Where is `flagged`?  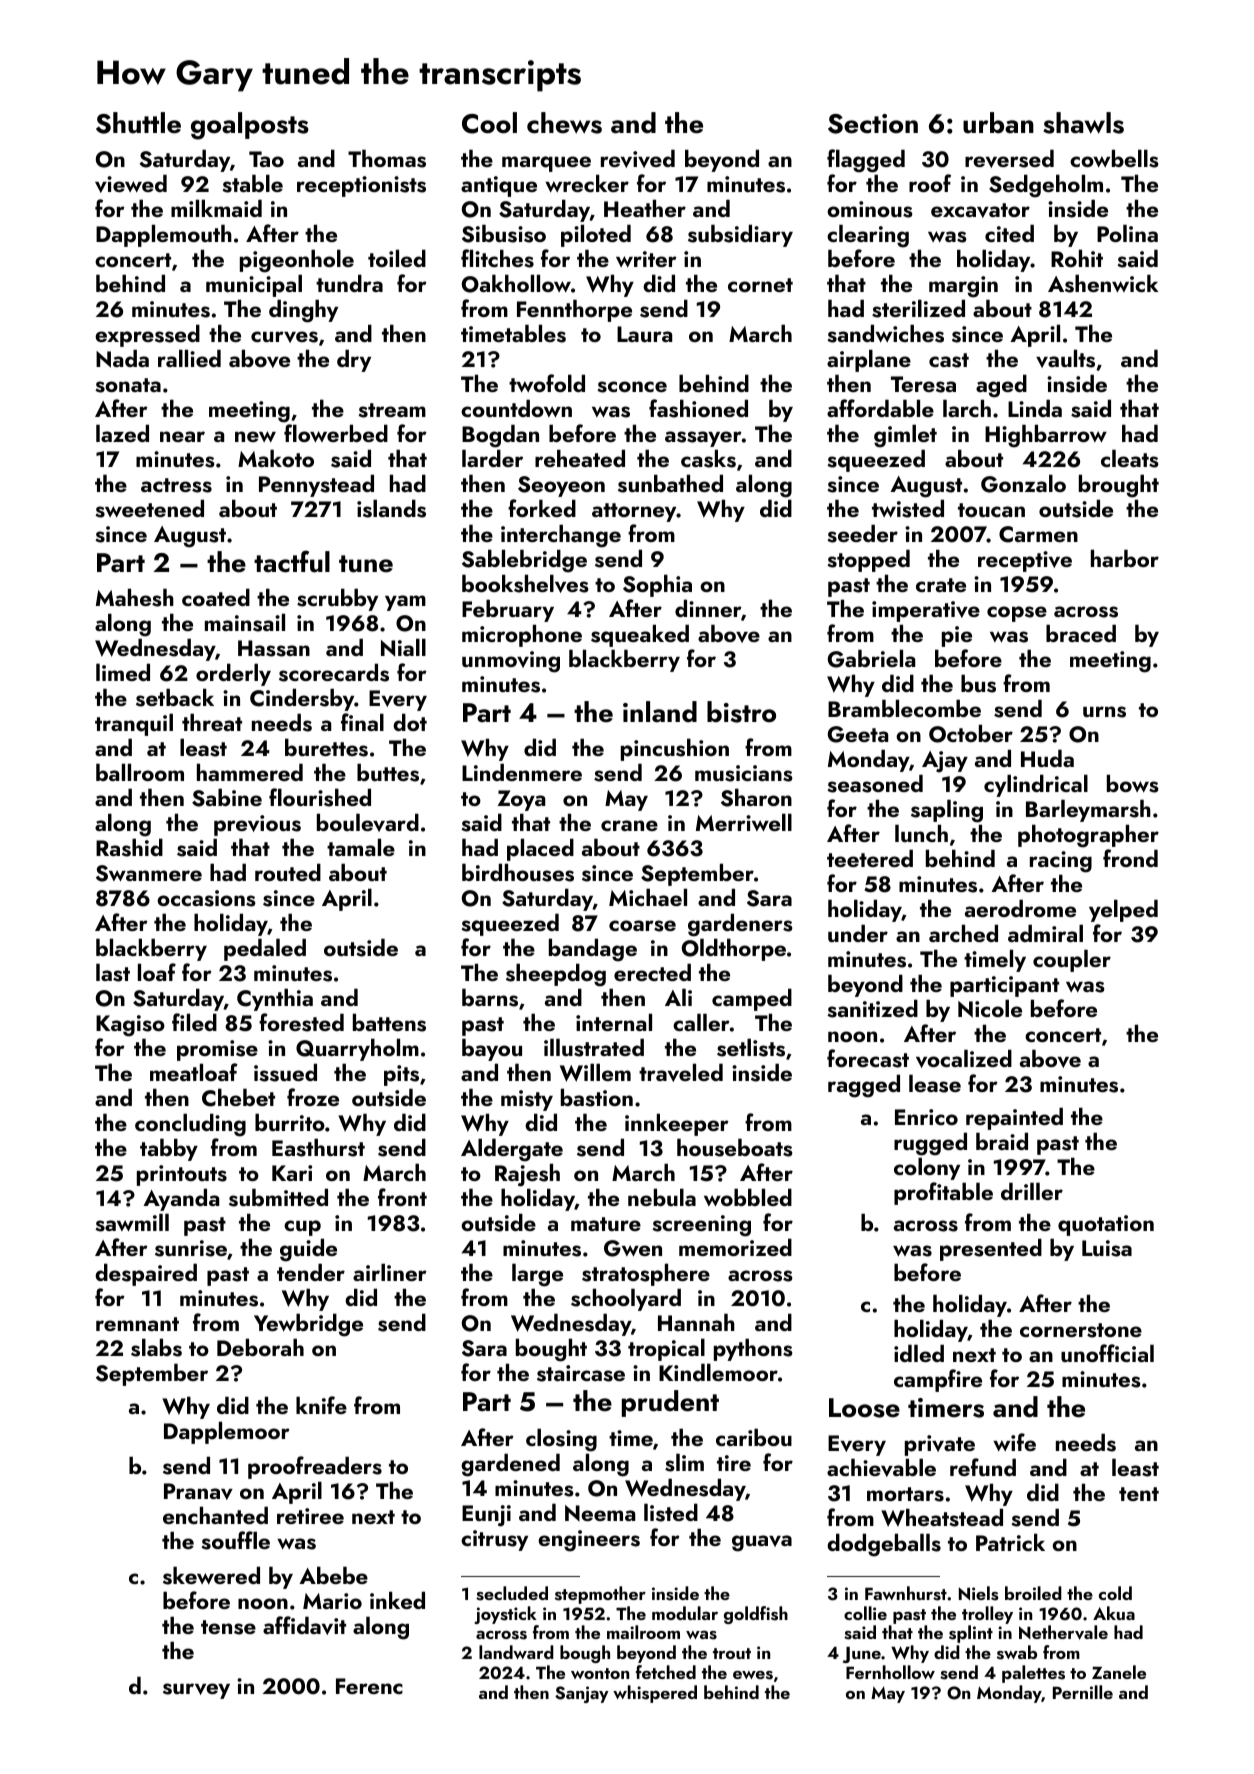
flagged is located at coordinates (866, 161).
